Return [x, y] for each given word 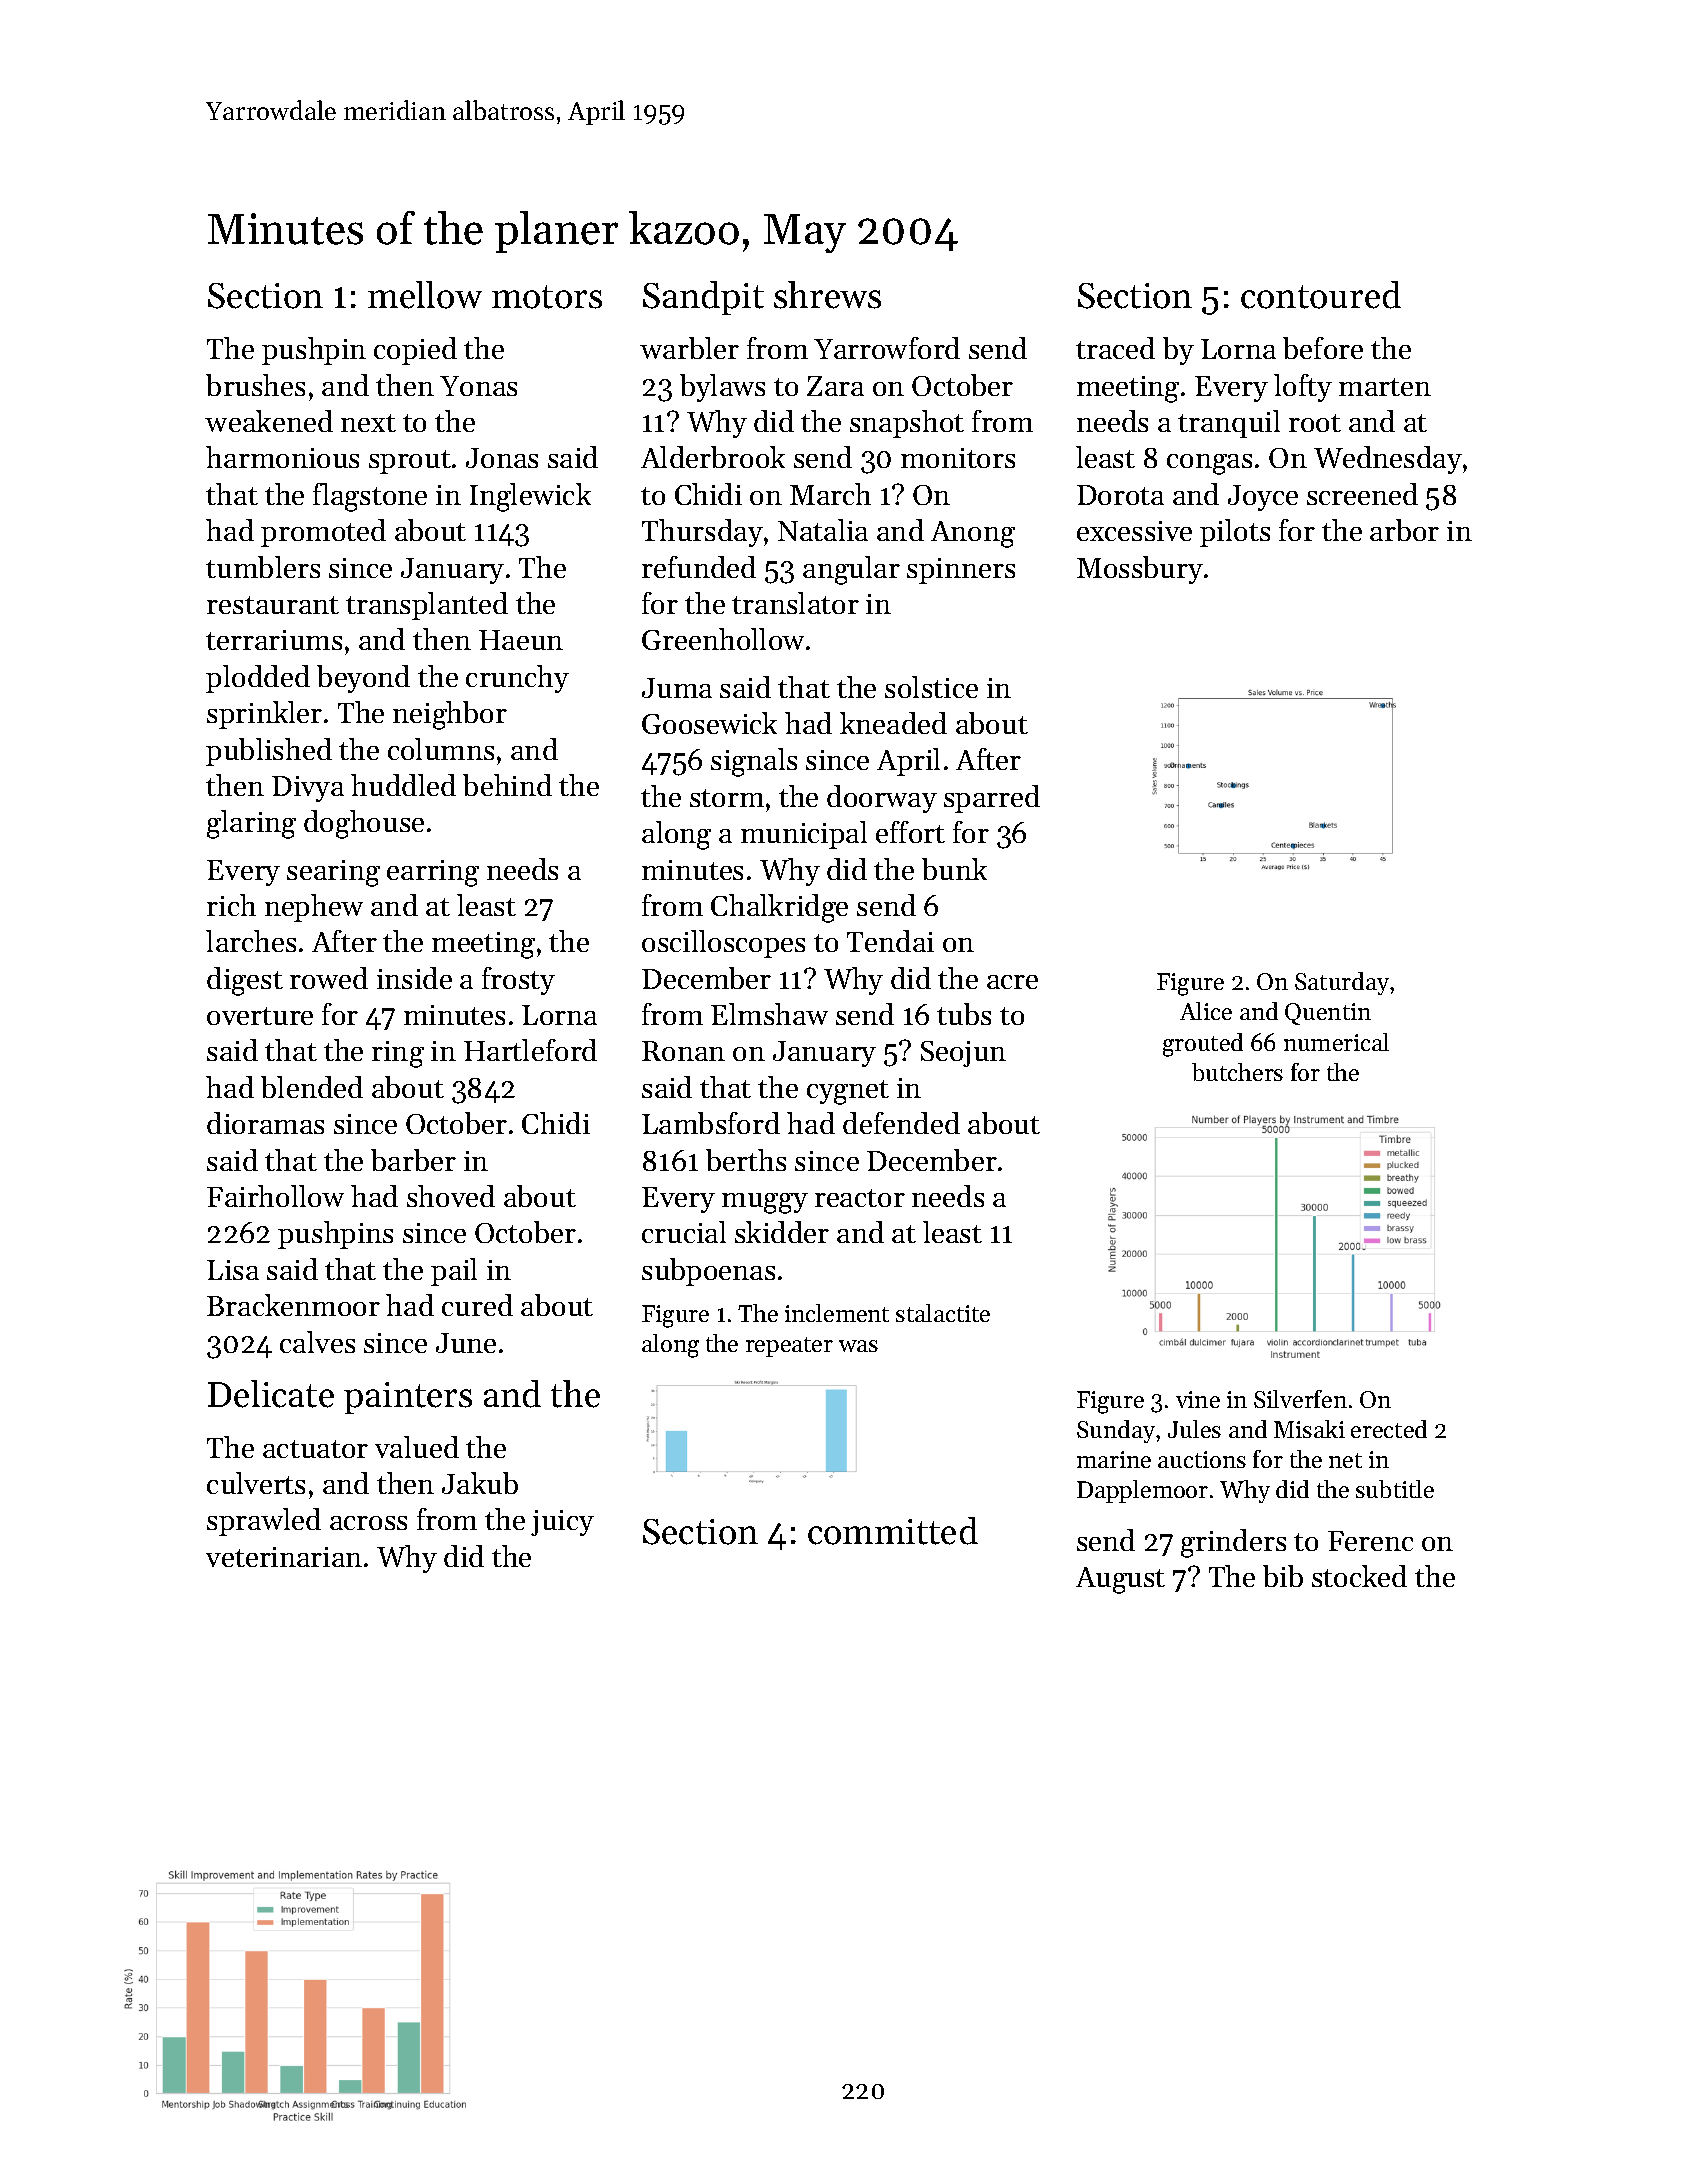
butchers [1237, 1072]
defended [901, 1123]
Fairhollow [275, 1196]
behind [507, 785]
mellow [425, 295]
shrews [827, 295]
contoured [1321, 295]
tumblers [263, 567]
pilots [1235, 533]
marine [1114, 1459]
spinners [961, 571]
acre [1012, 982]
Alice [1206, 1011]
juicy [562, 1523]
